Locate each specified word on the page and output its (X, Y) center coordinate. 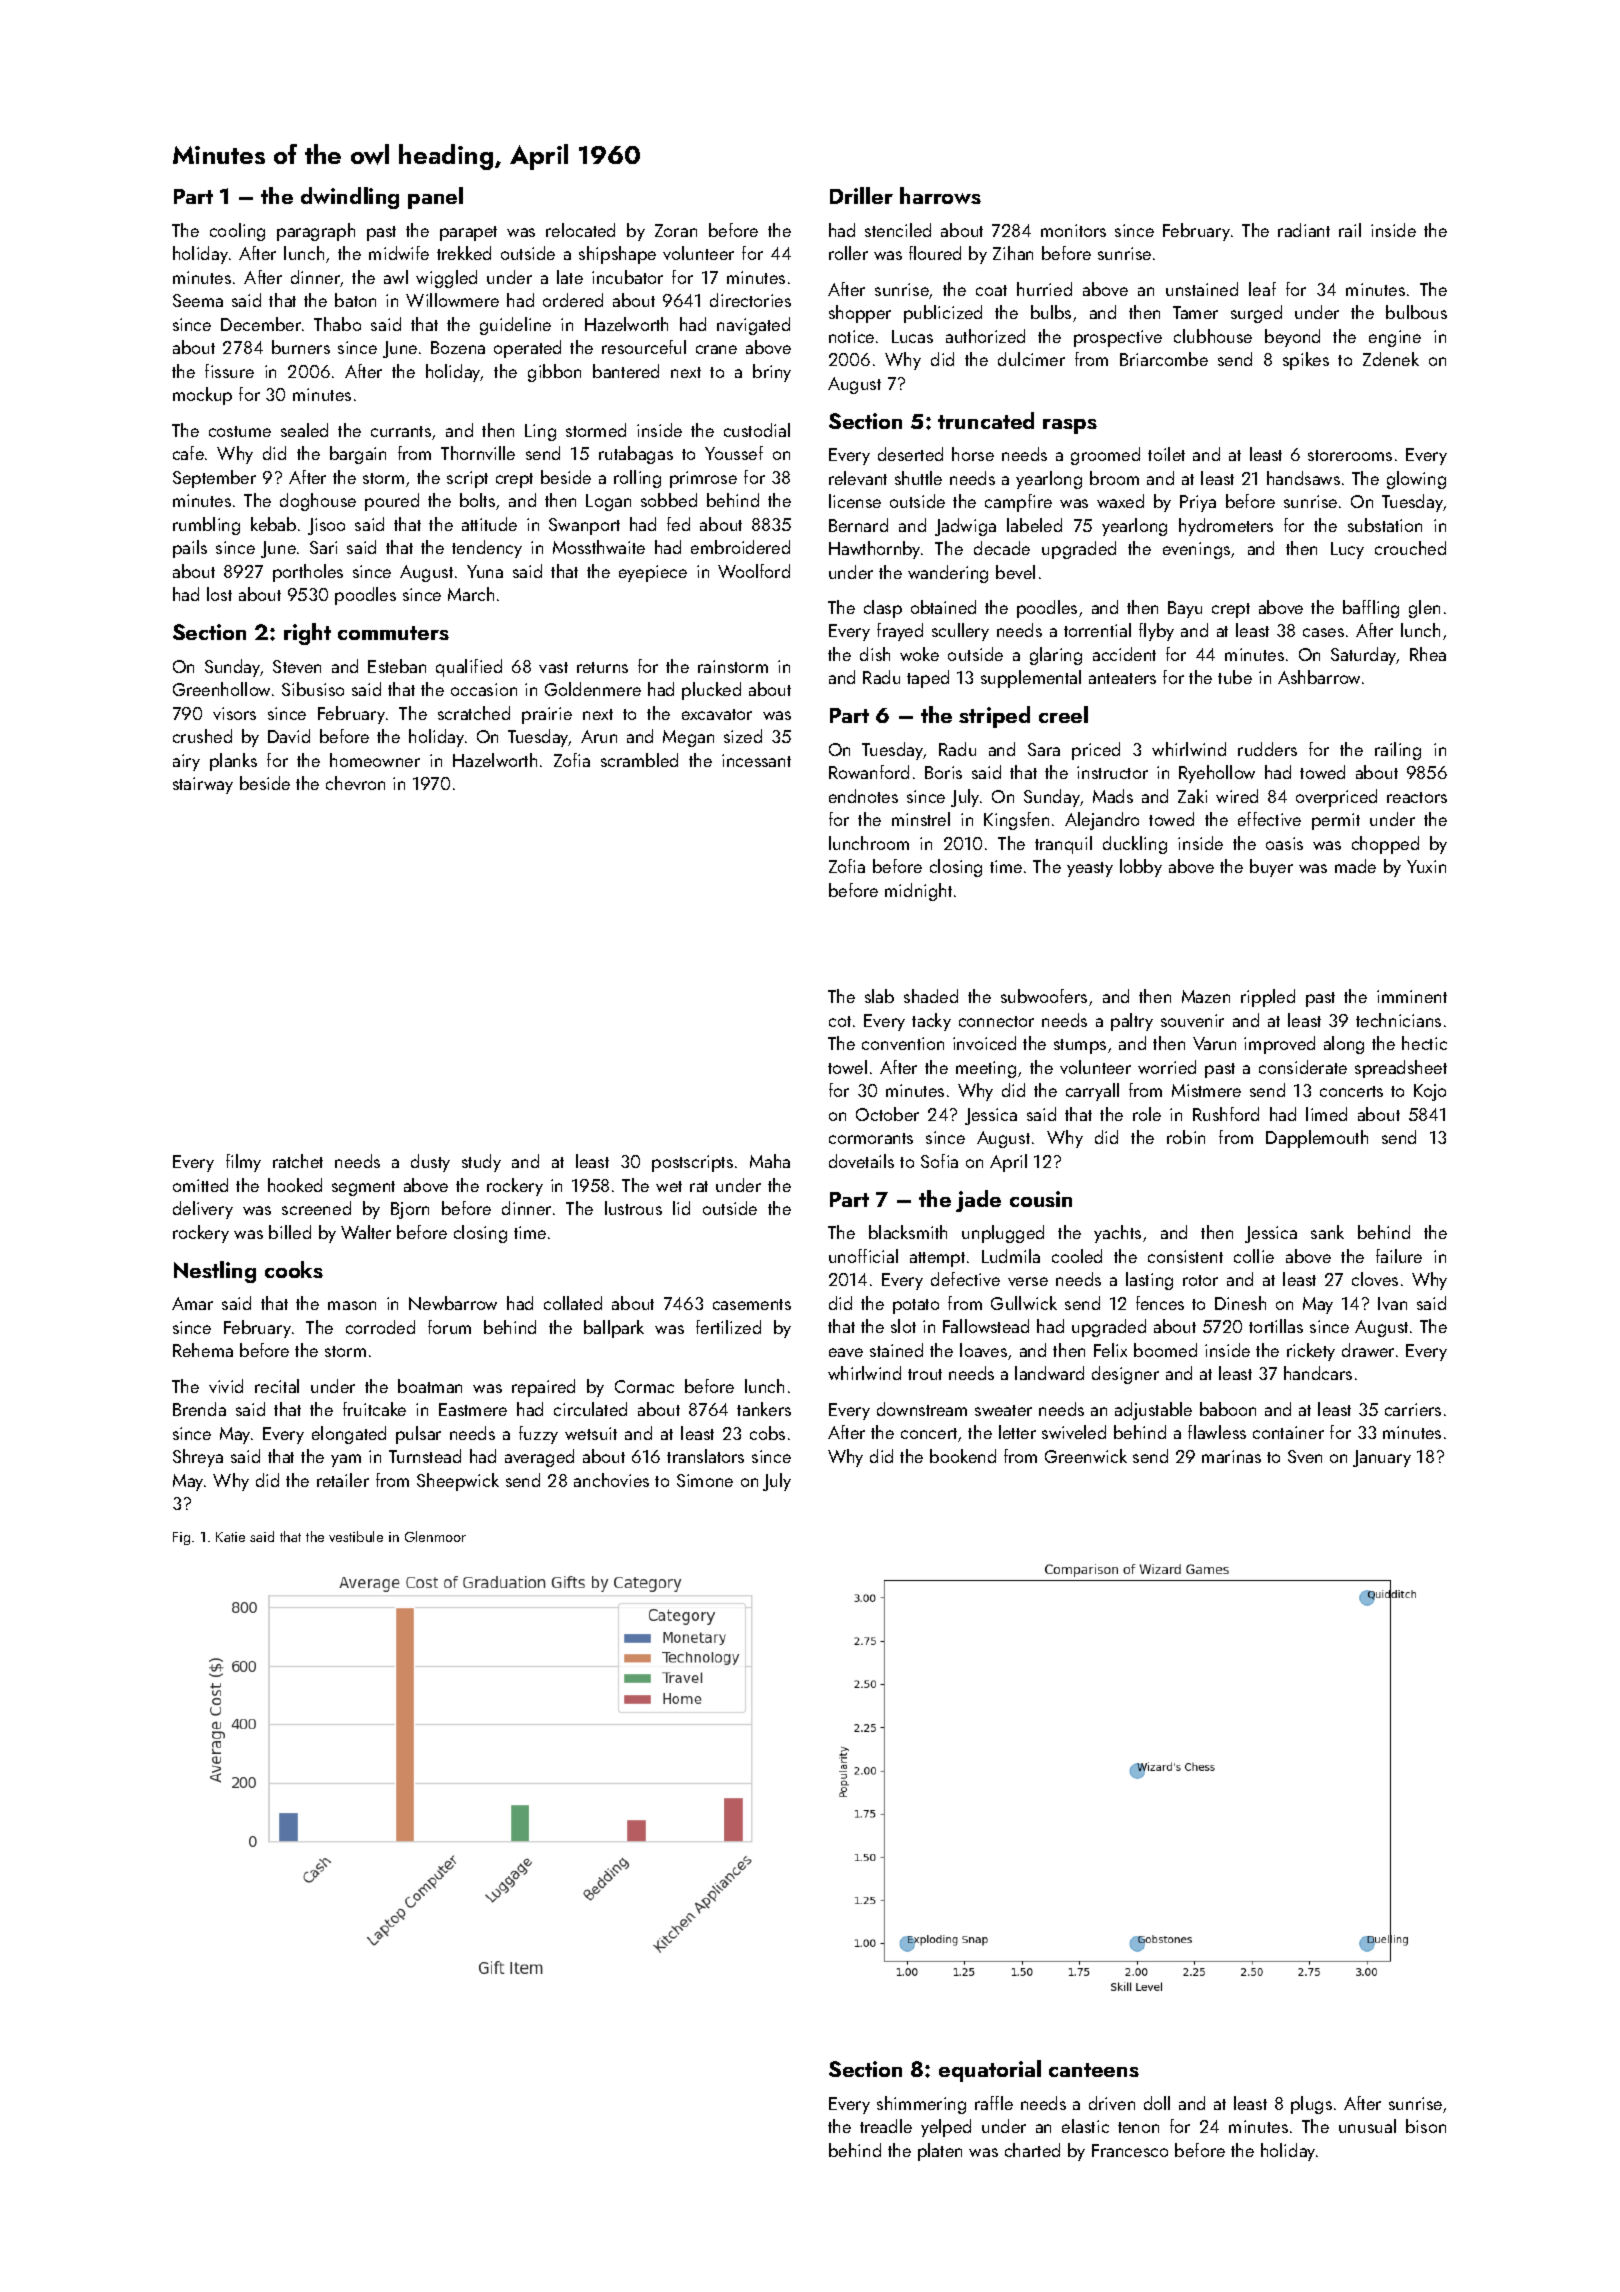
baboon (1228, 1409)
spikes (1306, 361)
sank (1327, 1232)
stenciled (898, 230)
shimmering (921, 2105)
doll (1157, 2103)
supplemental (1031, 679)
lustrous (633, 1208)
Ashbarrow (1319, 677)
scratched (474, 713)
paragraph (316, 232)
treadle (886, 2126)
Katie (230, 1537)
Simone (705, 1480)
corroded (380, 1327)
